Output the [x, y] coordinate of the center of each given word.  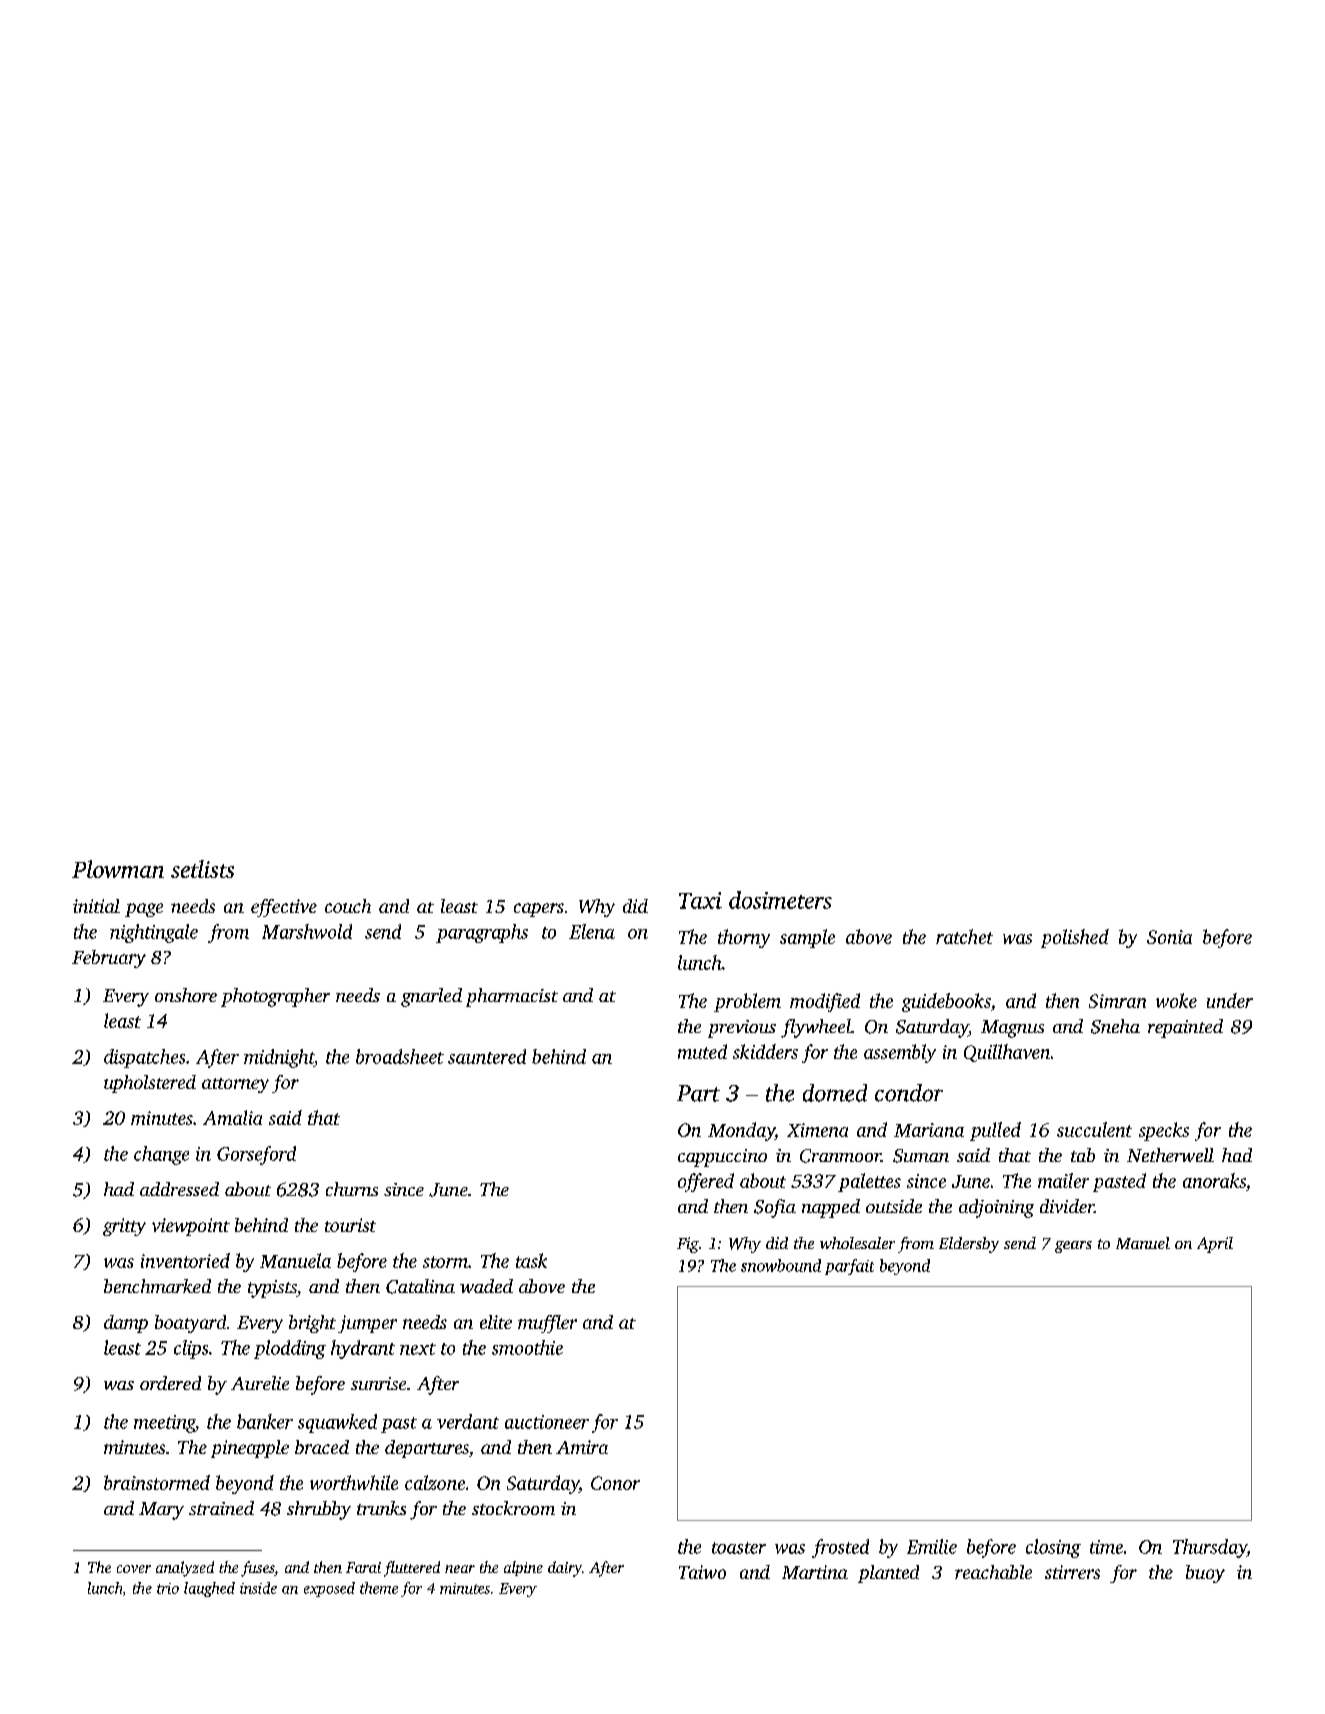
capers [539, 910]
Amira [582, 1447]
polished [1075, 938]
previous [742, 1029]
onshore [186, 995]
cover [134, 1569]
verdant [468, 1421]
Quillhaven [1007, 1053]
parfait [849, 1267]
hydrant [363, 1349]
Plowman [118, 869]
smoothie [527, 1347]
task [531, 1260]
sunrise [378, 1383]
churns [352, 1189]
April [1215, 1245]
